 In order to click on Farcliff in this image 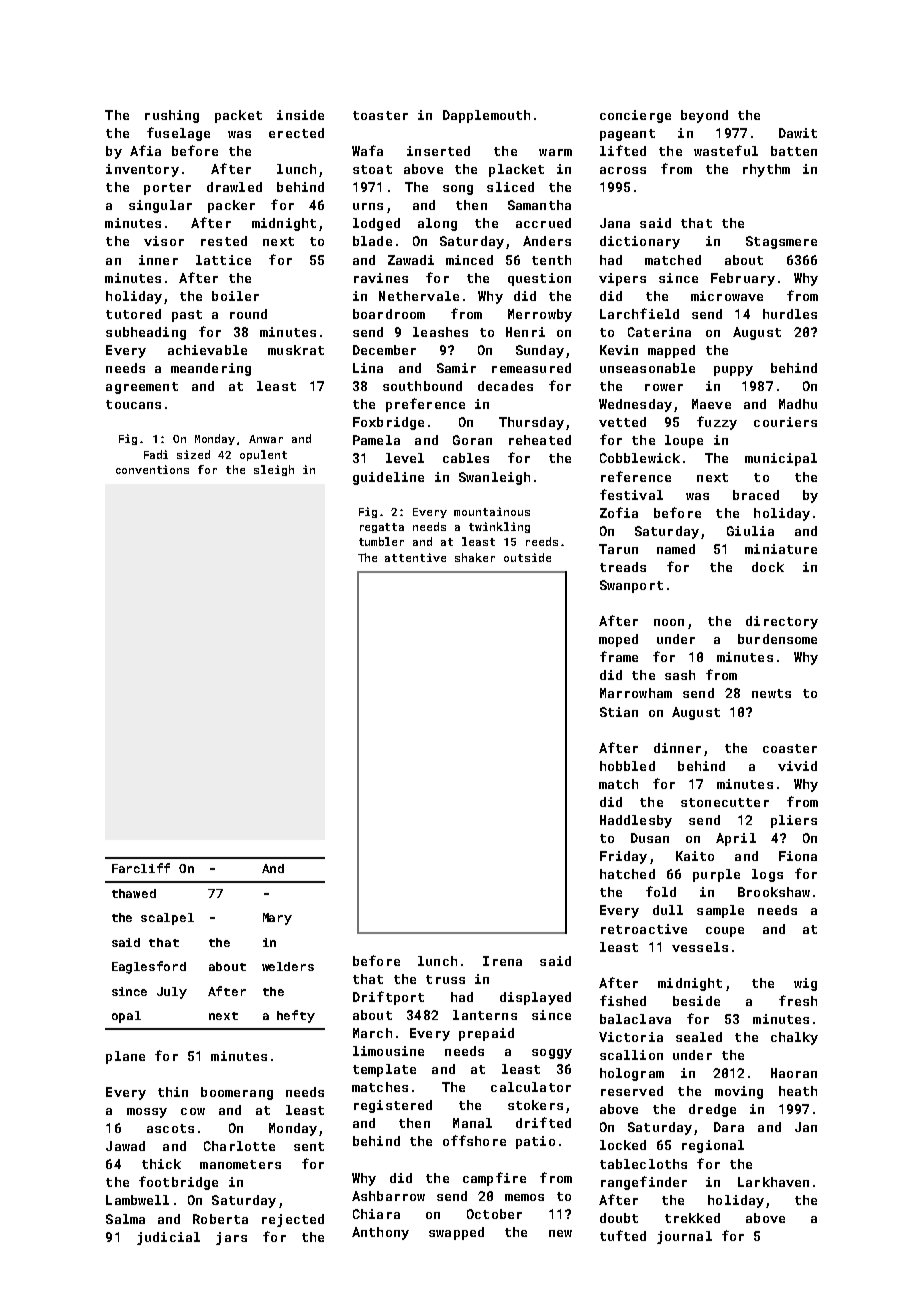, I will do `click(141, 868)`.
